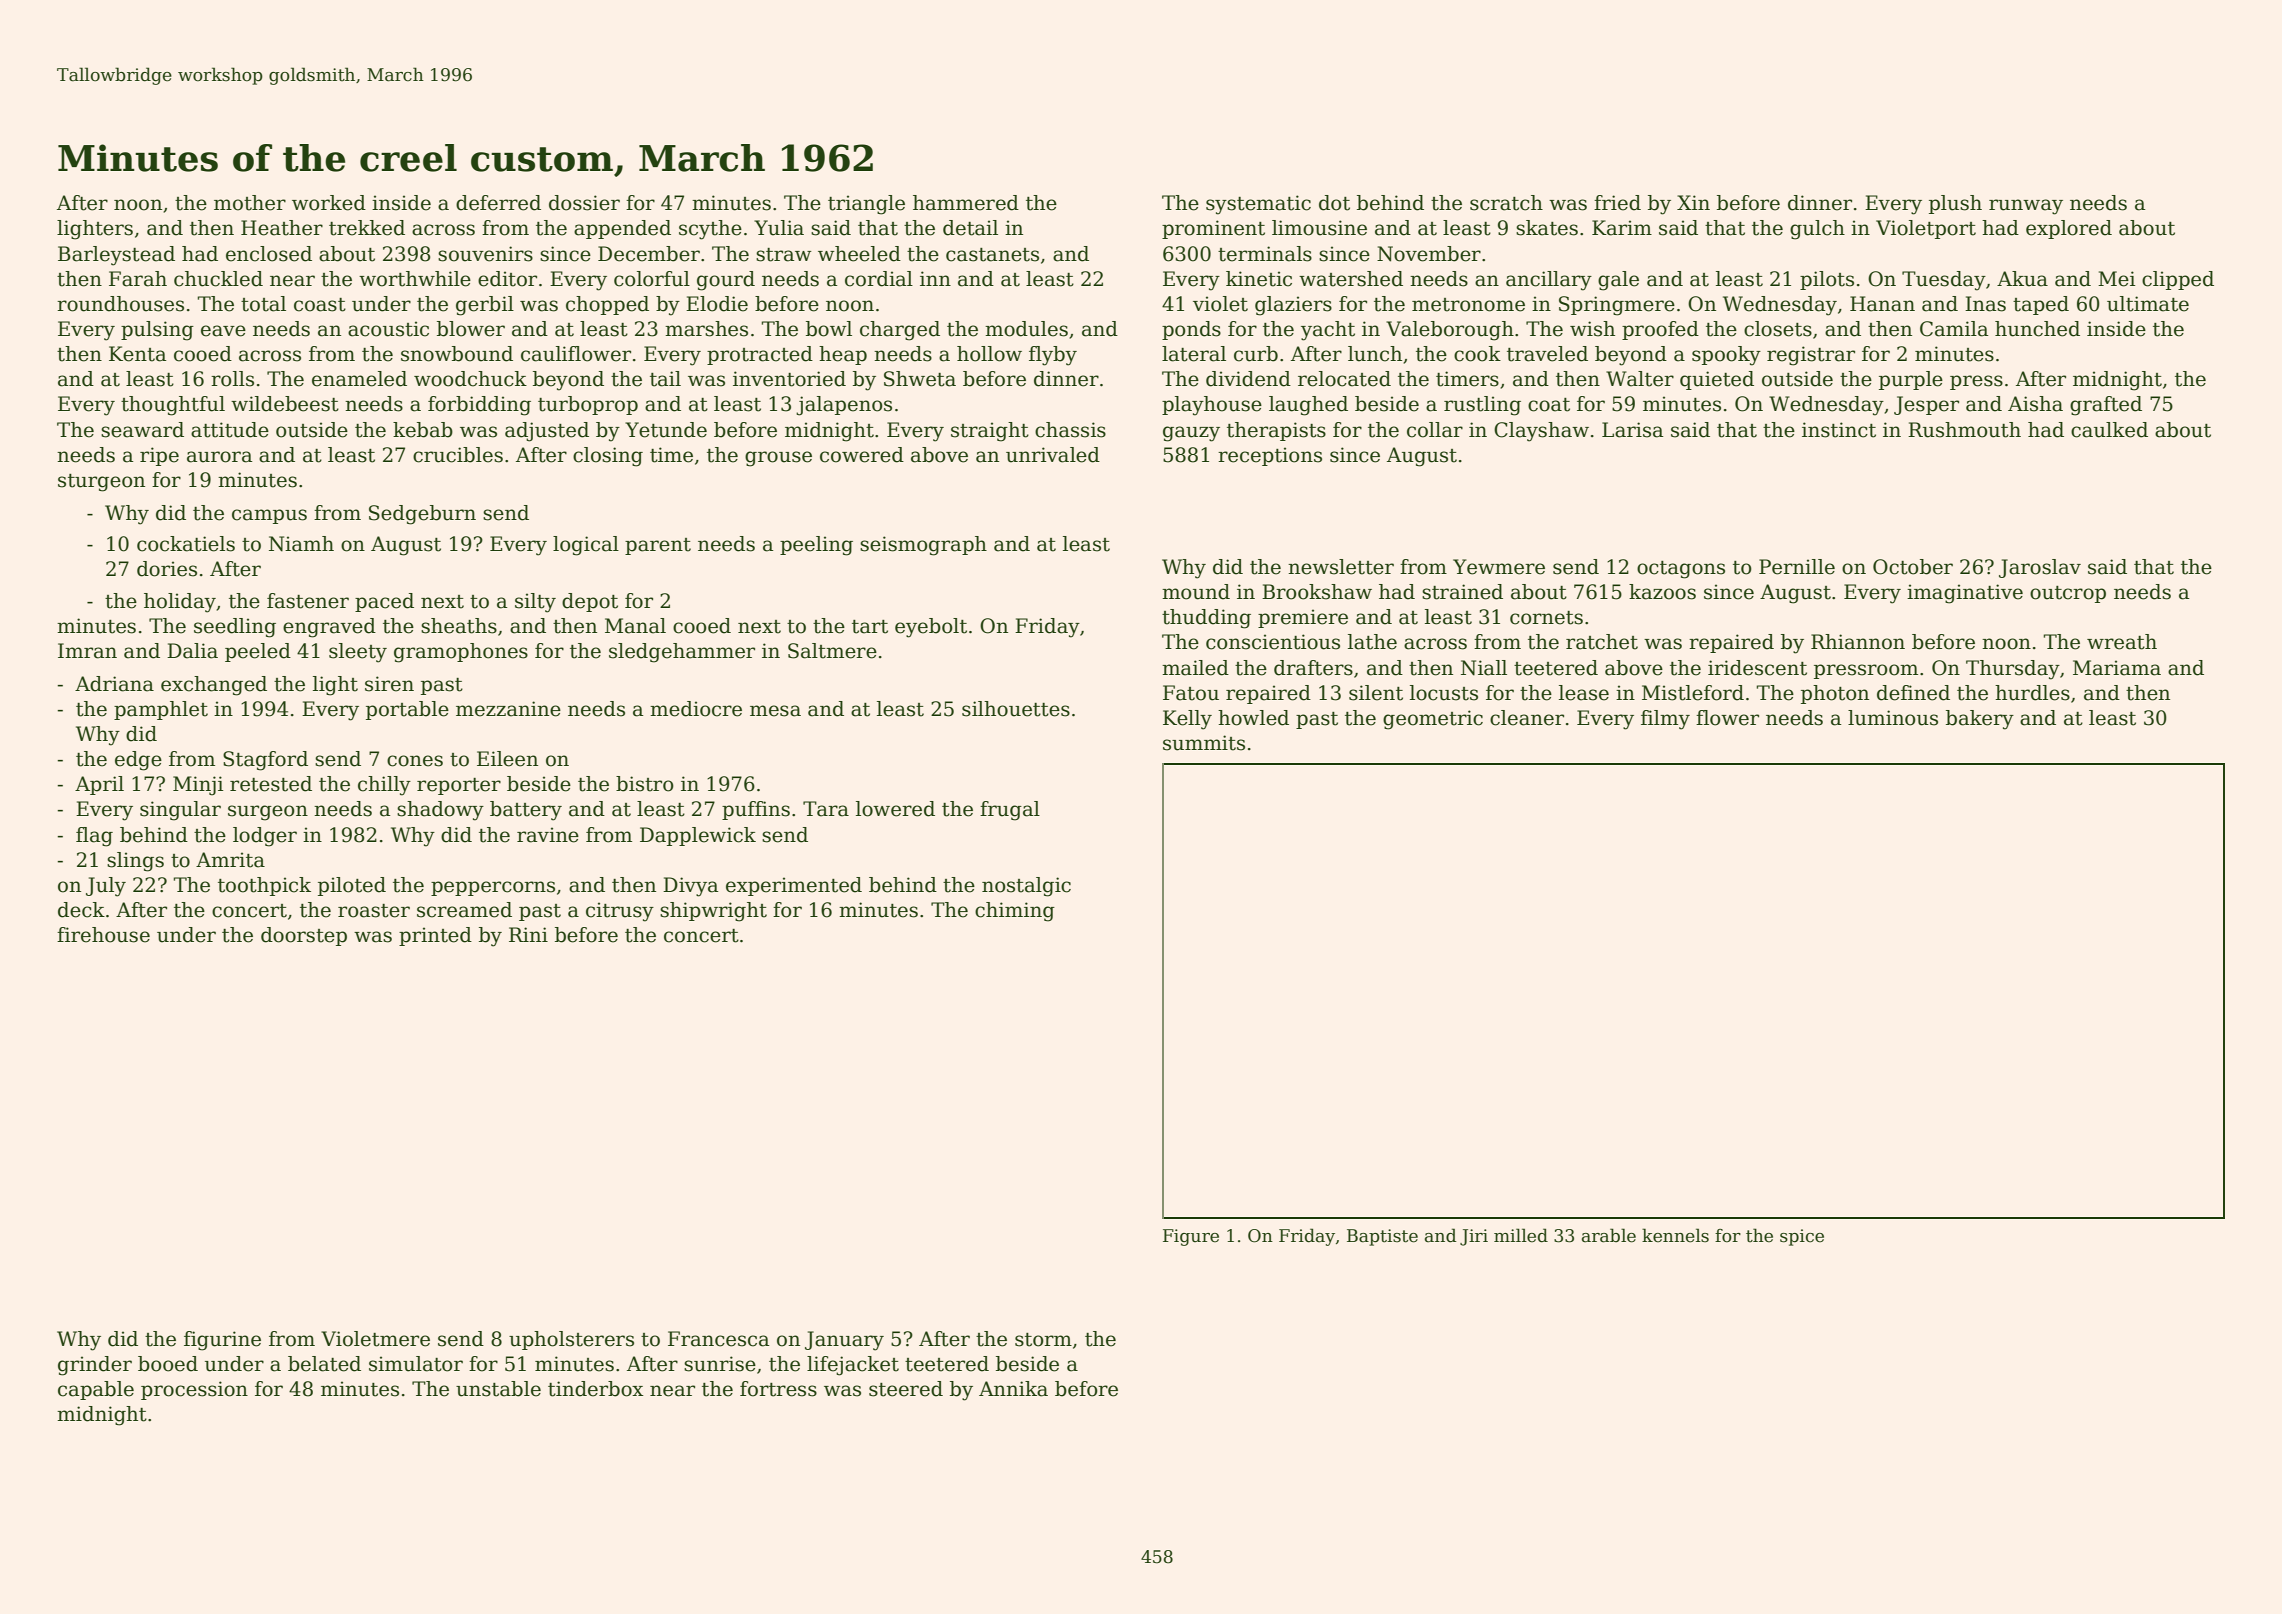  What do you see at coordinates (1013, 1389) in the screenshot?
I see `Annika` at bounding box center [1013, 1389].
